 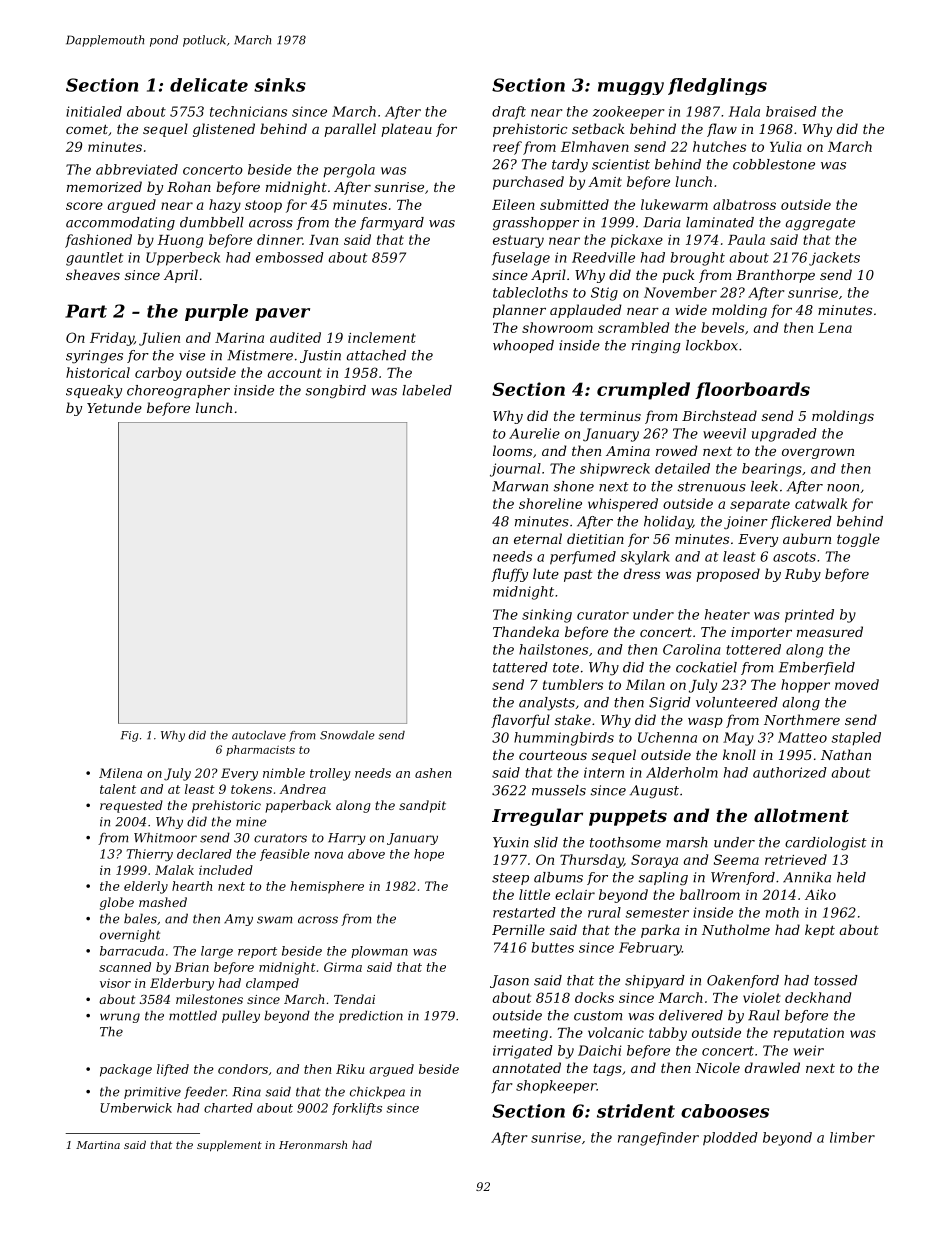 I want to click on Marwan, so click(x=520, y=486).
